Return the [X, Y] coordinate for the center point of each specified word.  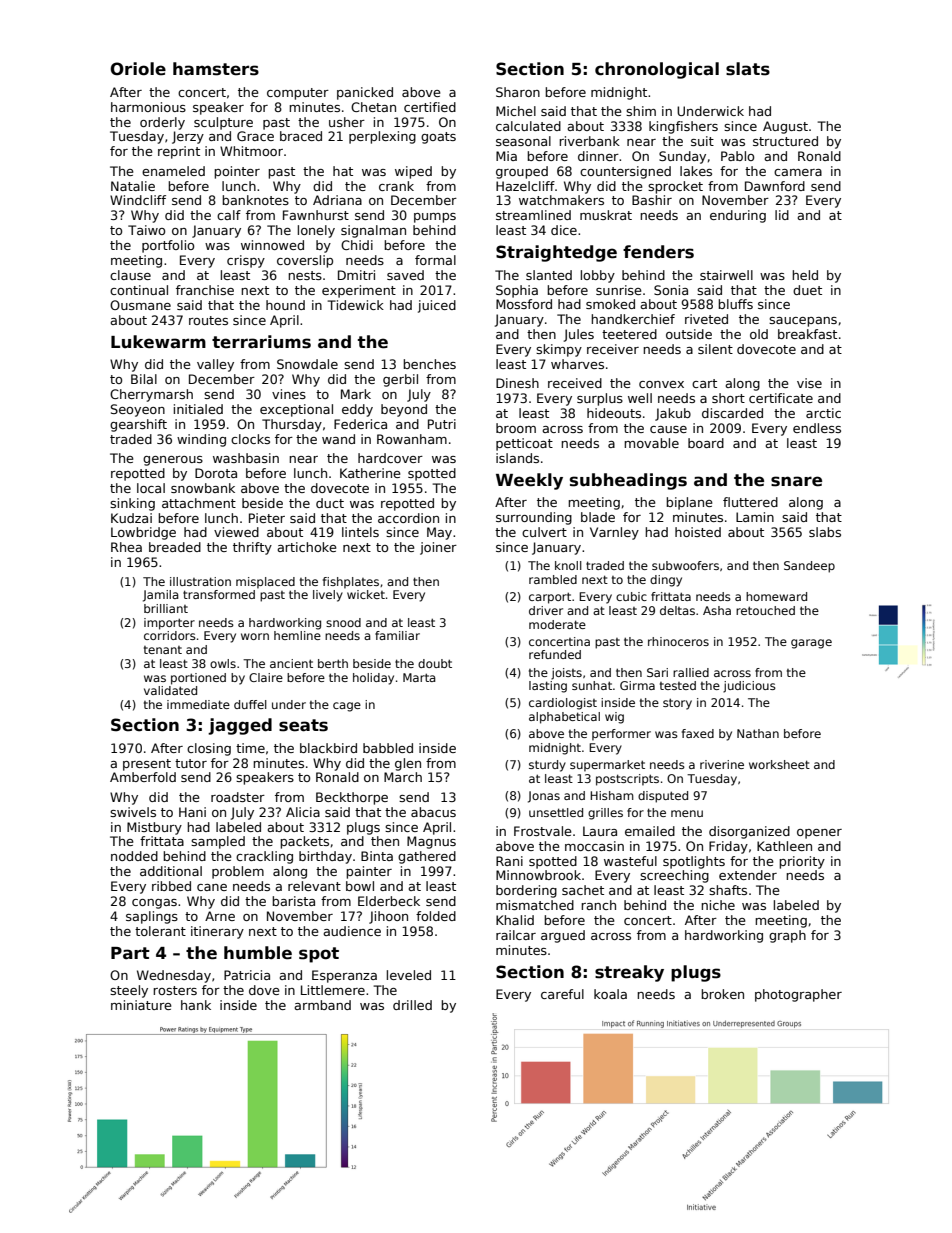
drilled [412, 1005]
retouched [765, 610]
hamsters [216, 69]
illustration [200, 581]
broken [722, 994]
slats [748, 69]
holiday [373, 679]
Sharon [518, 92]
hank [196, 1005]
